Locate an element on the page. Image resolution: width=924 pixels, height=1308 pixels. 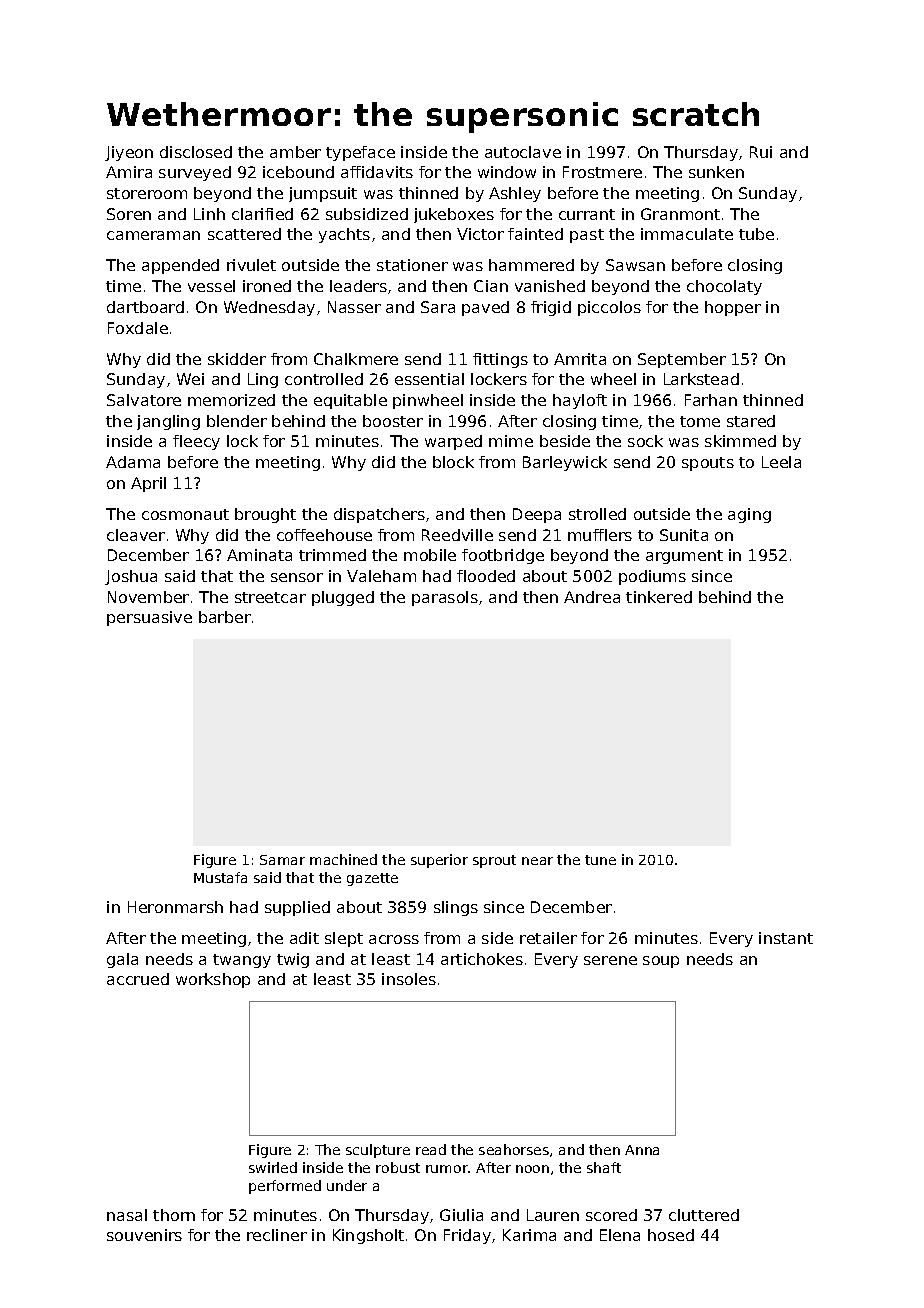
spouts is located at coordinates (708, 464).
